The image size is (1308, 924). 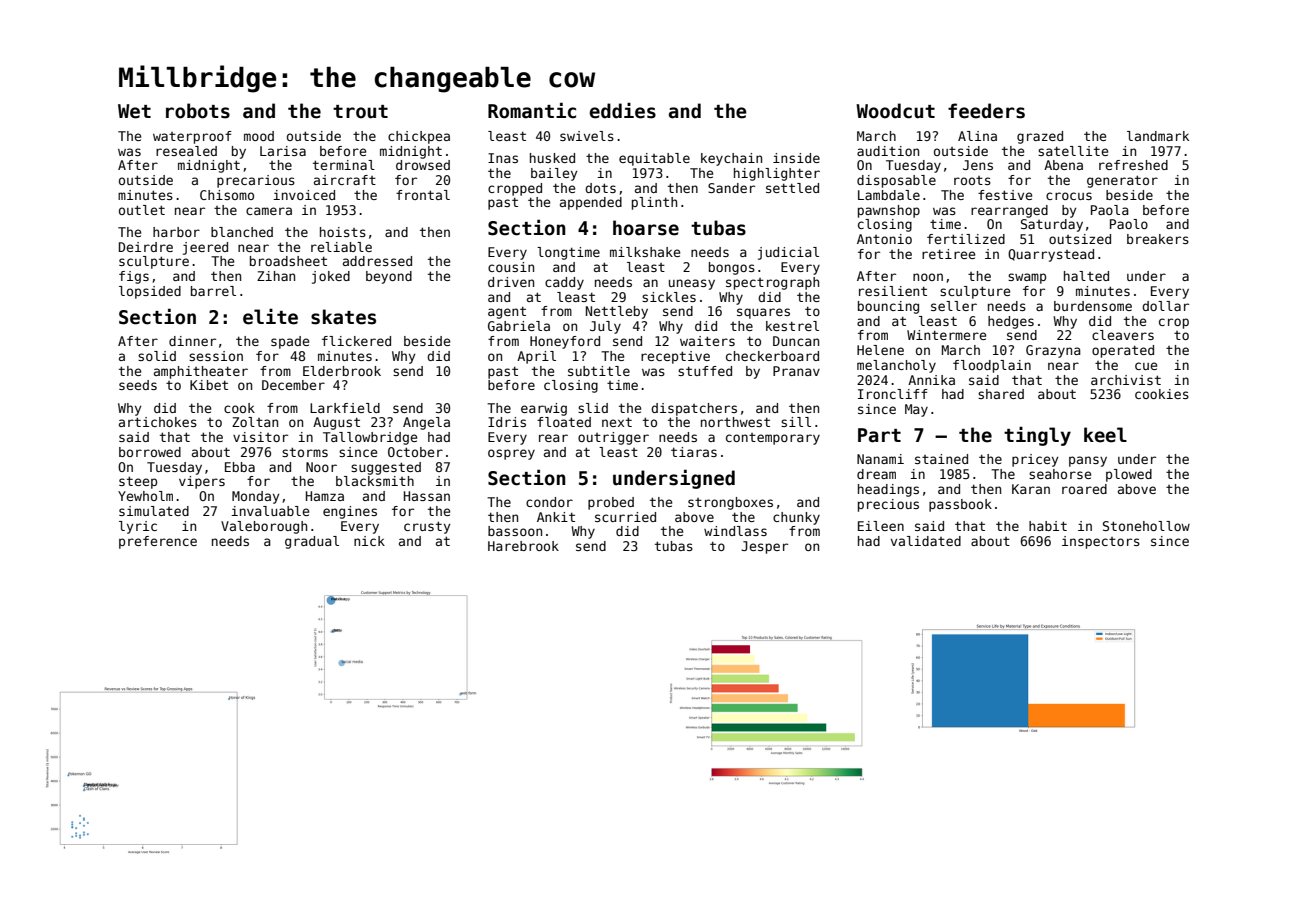 I want to click on landmark, so click(x=1158, y=136).
